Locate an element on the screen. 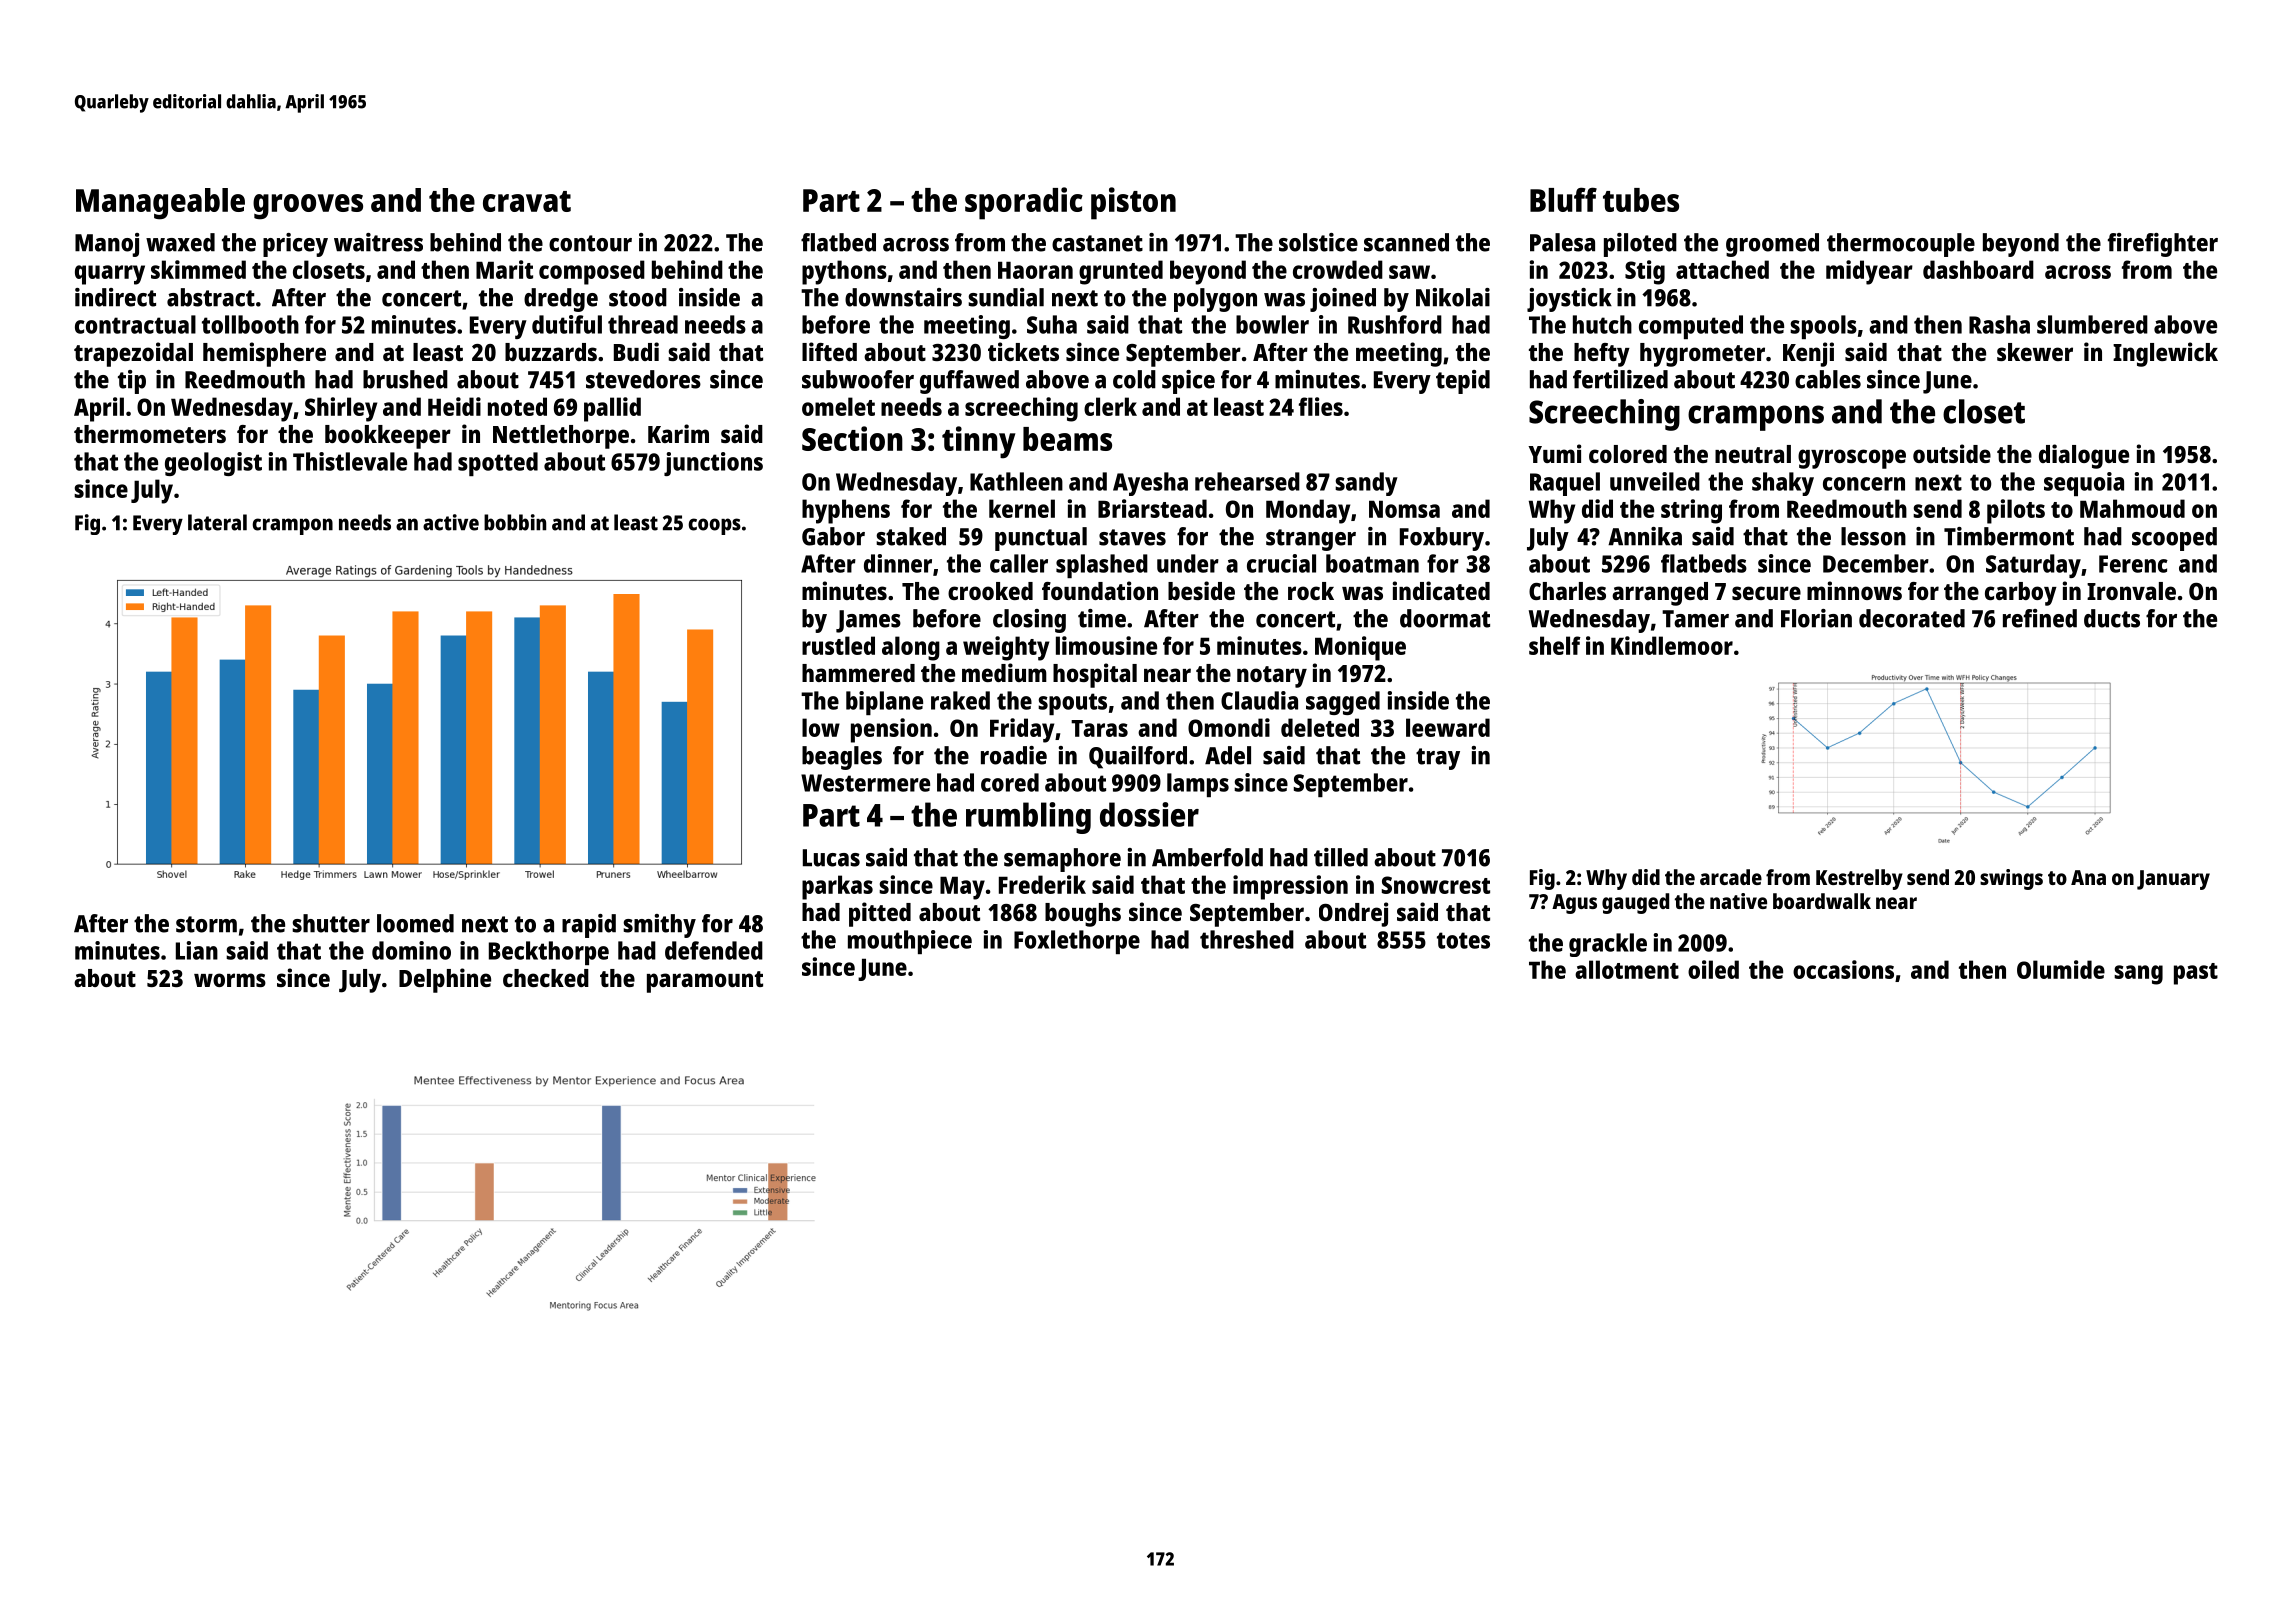 The image size is (2292, 1620). rock is located at coordinates (1311, 591).
